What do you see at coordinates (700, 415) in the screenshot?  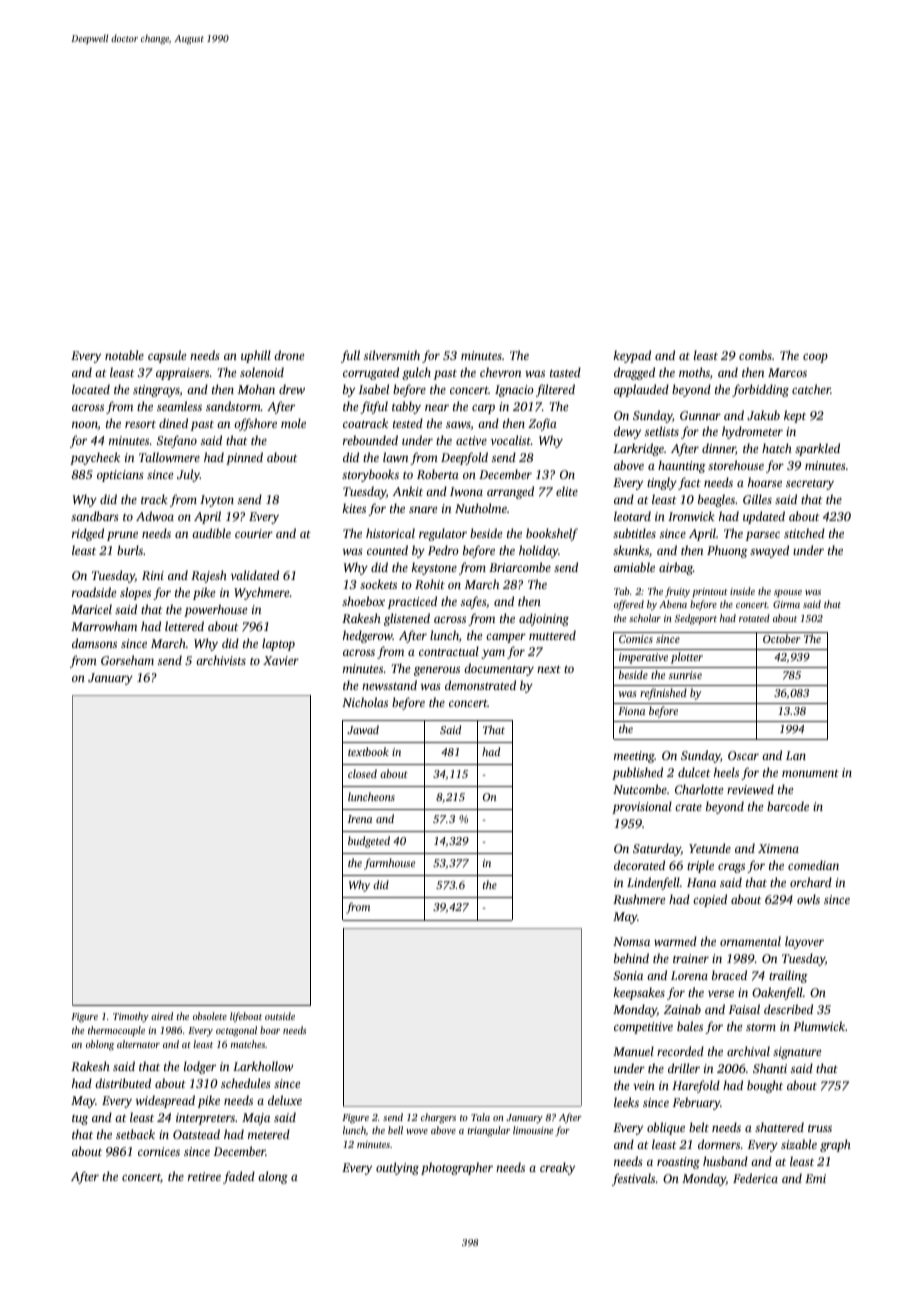 I see `Gunnar` at bounding box center [700, 415].
